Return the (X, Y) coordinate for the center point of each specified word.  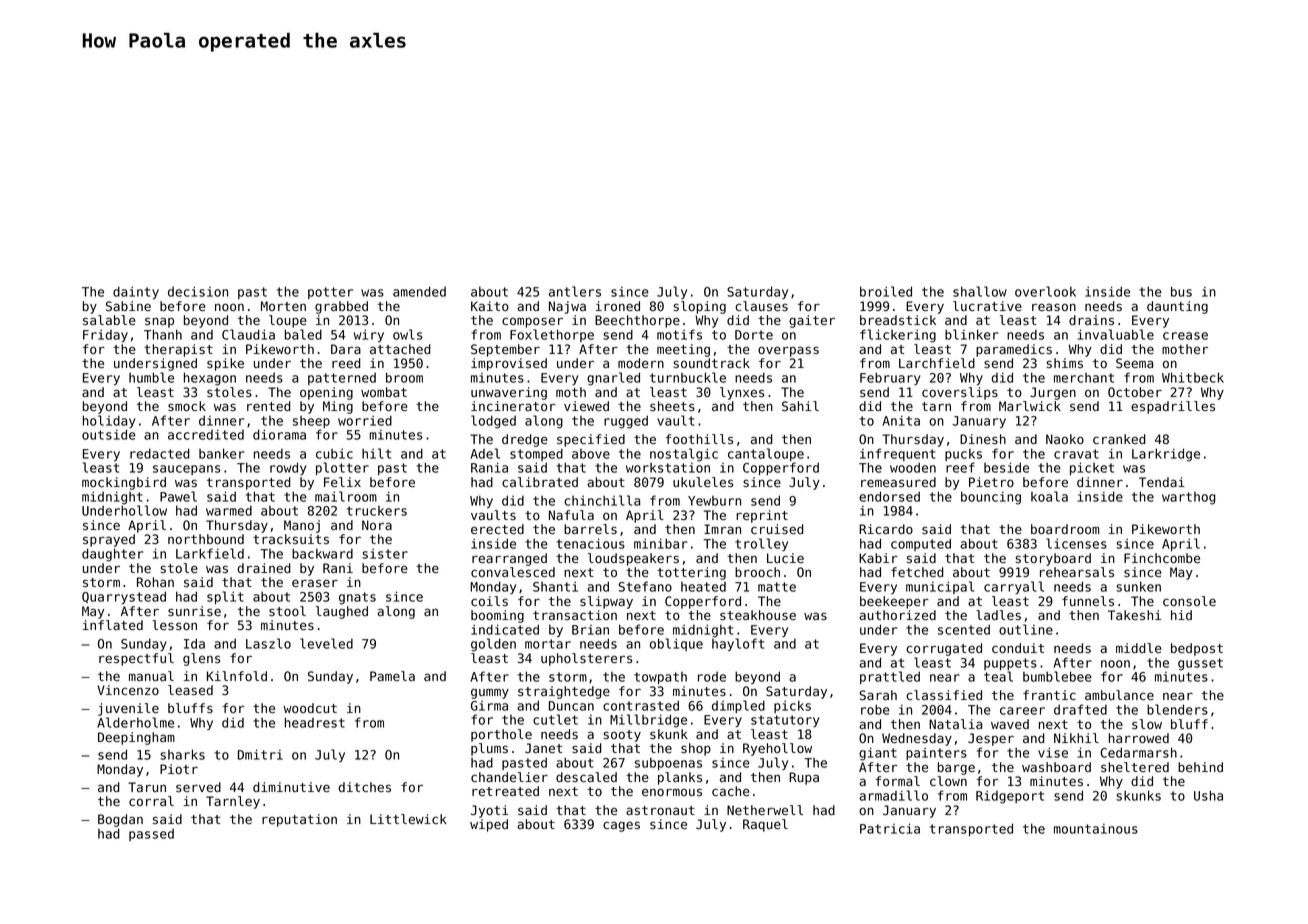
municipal (940, 587)
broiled (886, 291)
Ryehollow (777, 749)
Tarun (147, 787)
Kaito (490, 306)
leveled (326, 643)
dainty (136, 293)
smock (187, 406)
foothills (699, 439)
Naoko (1065, 439)
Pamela (392, 676)
